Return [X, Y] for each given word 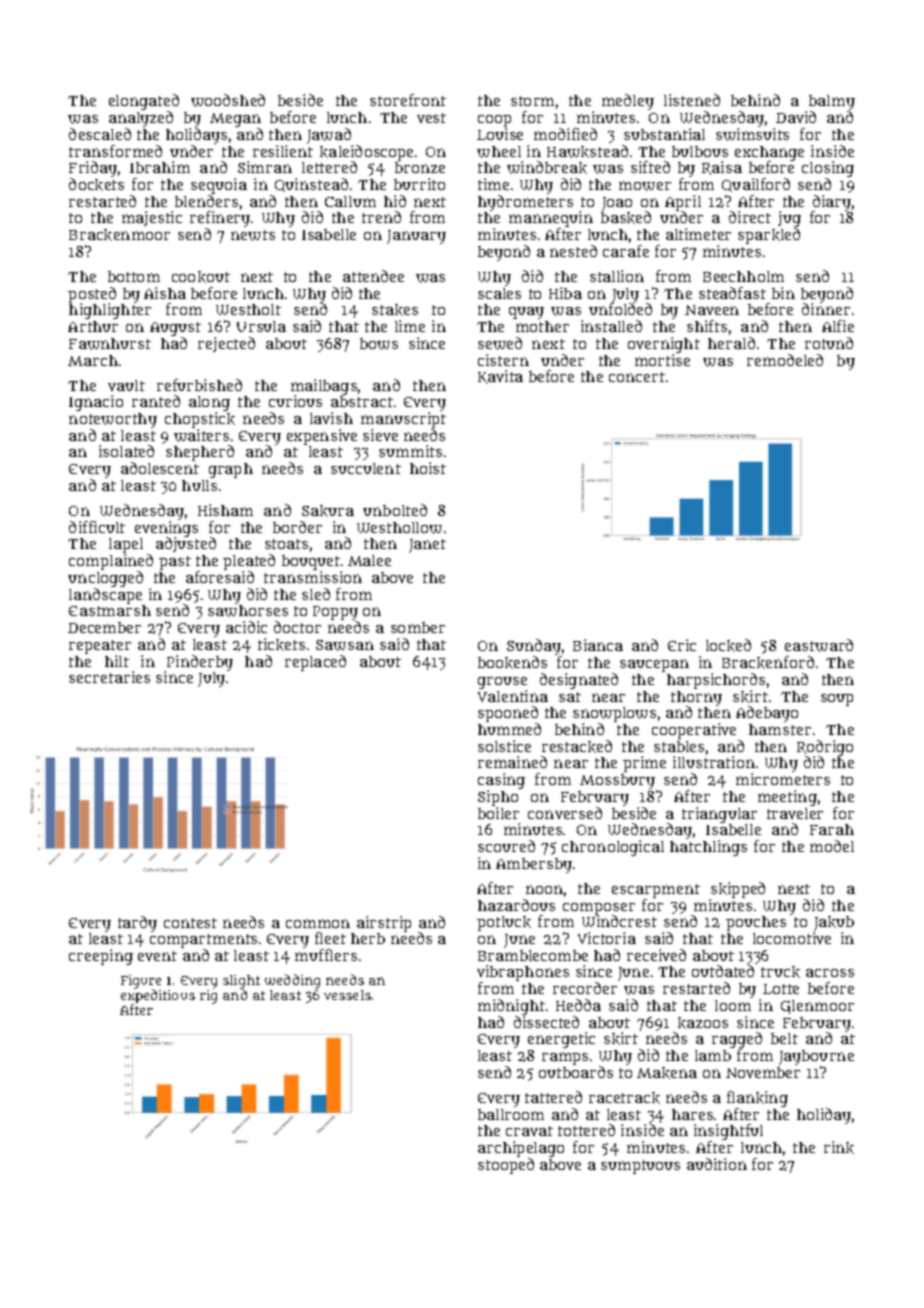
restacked [577, 746]
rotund [829, 343]
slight [241, 982]
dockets [96, 184]
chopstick [200, 420]
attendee [373, 276]
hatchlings [708, 848]
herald [731, 343]
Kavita [500, 377]
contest [190, 923]
